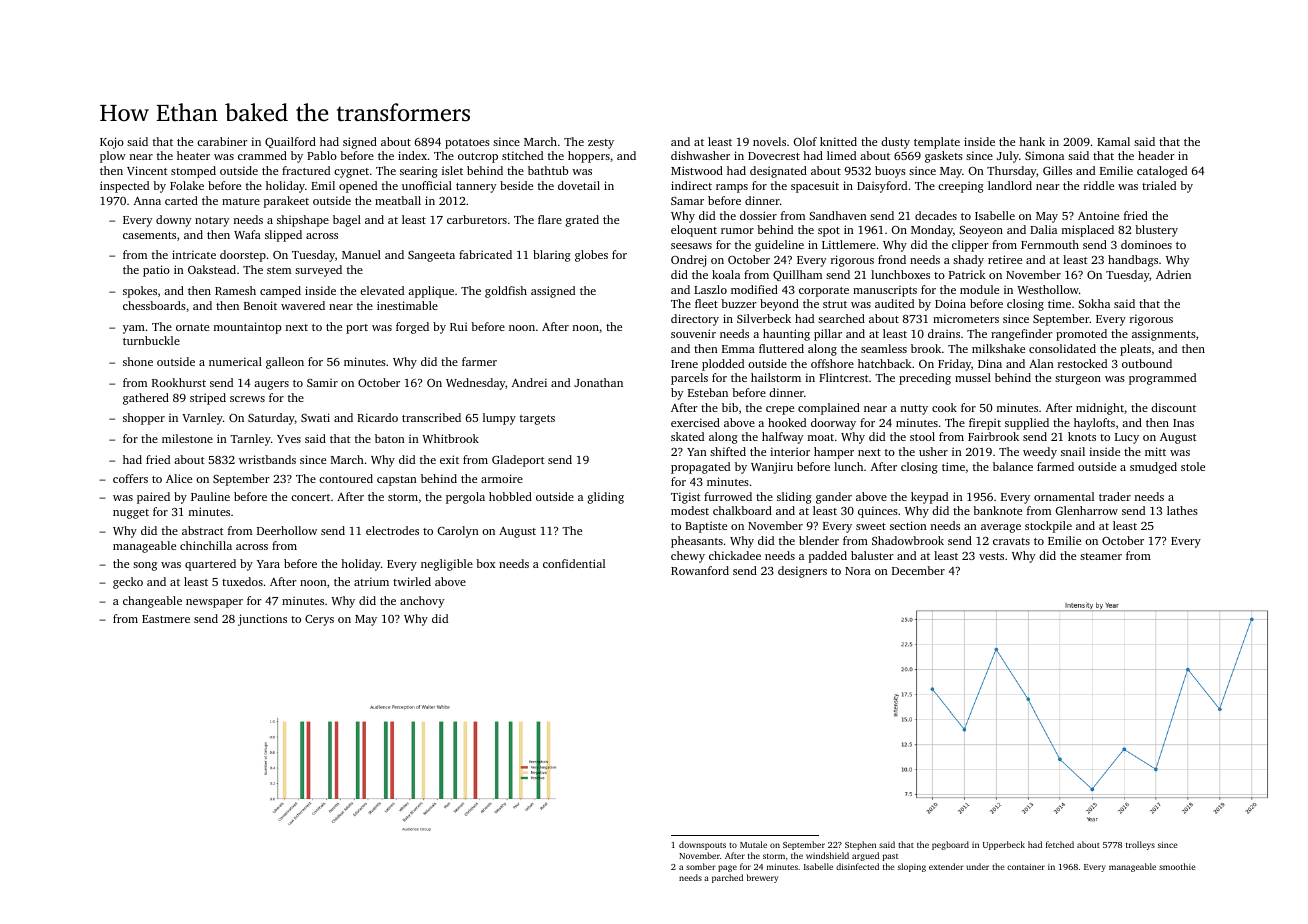 The width and height of the page is (1308, 924). I want to click on parched, so click(727, 878).
